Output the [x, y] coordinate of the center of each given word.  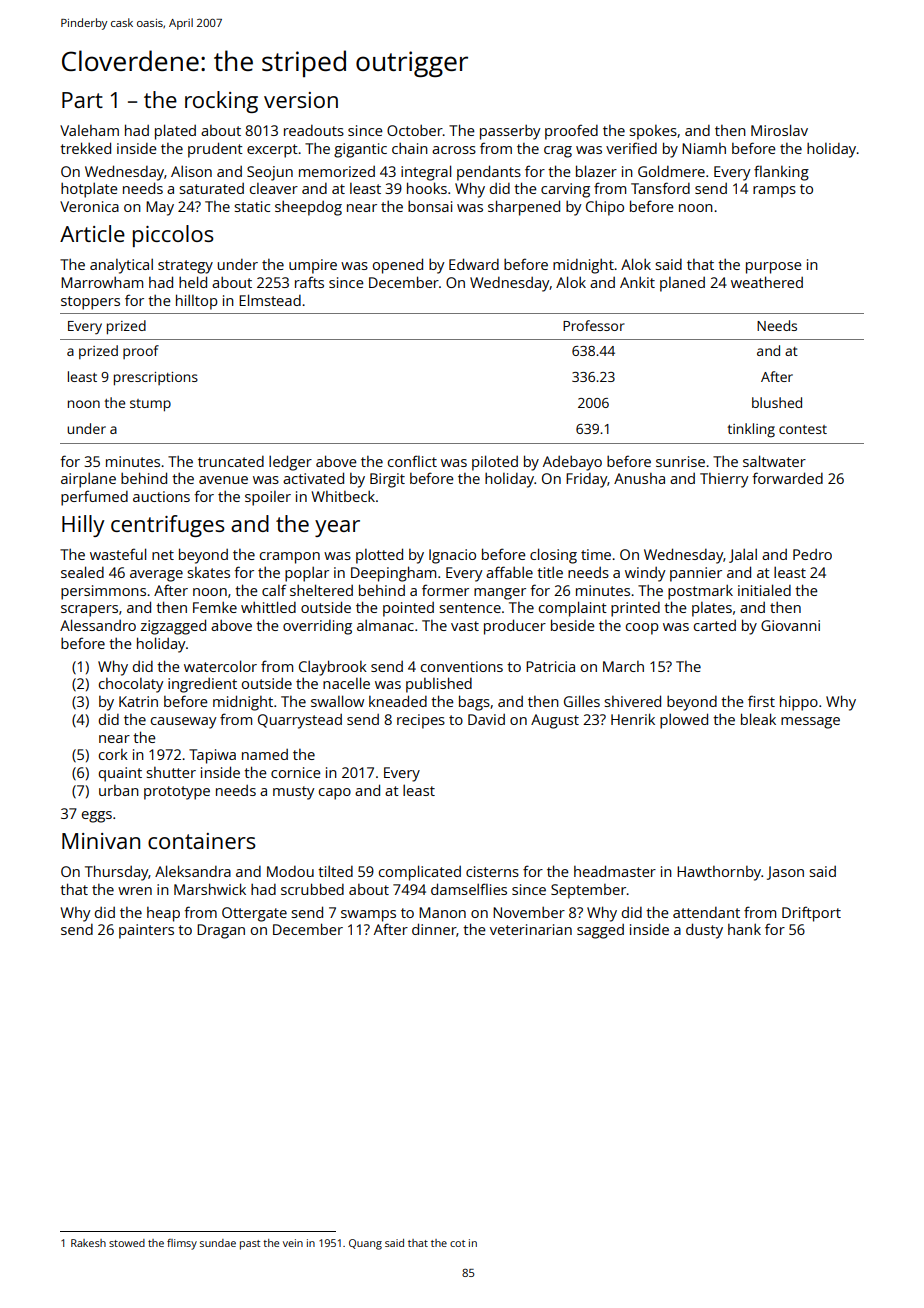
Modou [290, 871]
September [589, 891]
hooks [427, 188]
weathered [767, 282]
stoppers [90, 303]
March [623, 666]
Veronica [89, 206]
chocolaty [131, 685]
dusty [704, 931]
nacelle [346, 683]
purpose [774, 268]
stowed [127, 1243]
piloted [495, 463]
